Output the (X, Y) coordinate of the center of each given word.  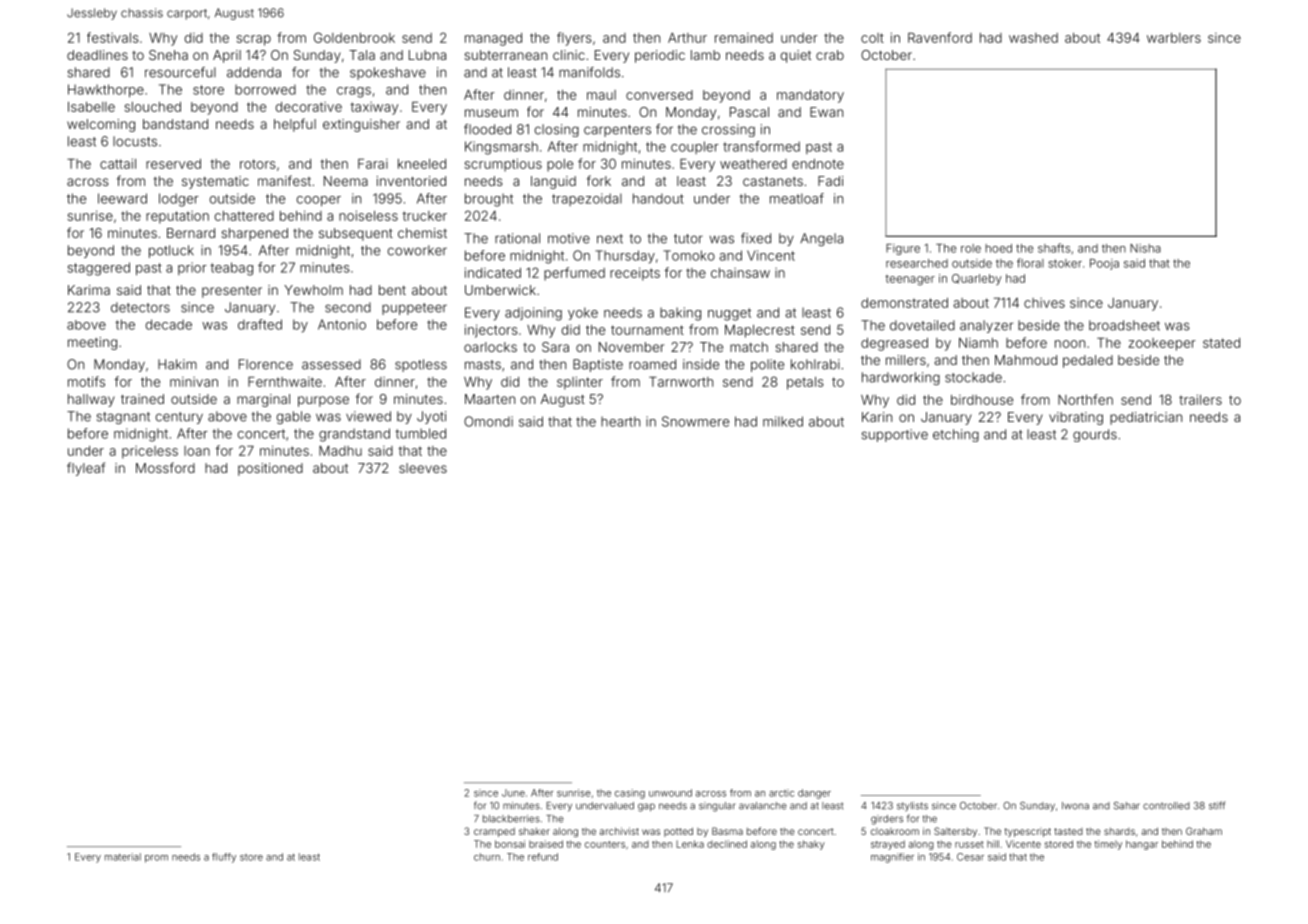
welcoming (101, 125)
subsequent (356, 234)
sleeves (423, 468)
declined (727, 844)
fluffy (224, 858)
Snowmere (695, 421)
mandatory (810, 96)
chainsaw (740, 273)
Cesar (970, 857)
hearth (620, 421)
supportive (895, 435)
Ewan (826, 112)
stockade (973, 377)
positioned (270, 469)
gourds (1095, 435)
